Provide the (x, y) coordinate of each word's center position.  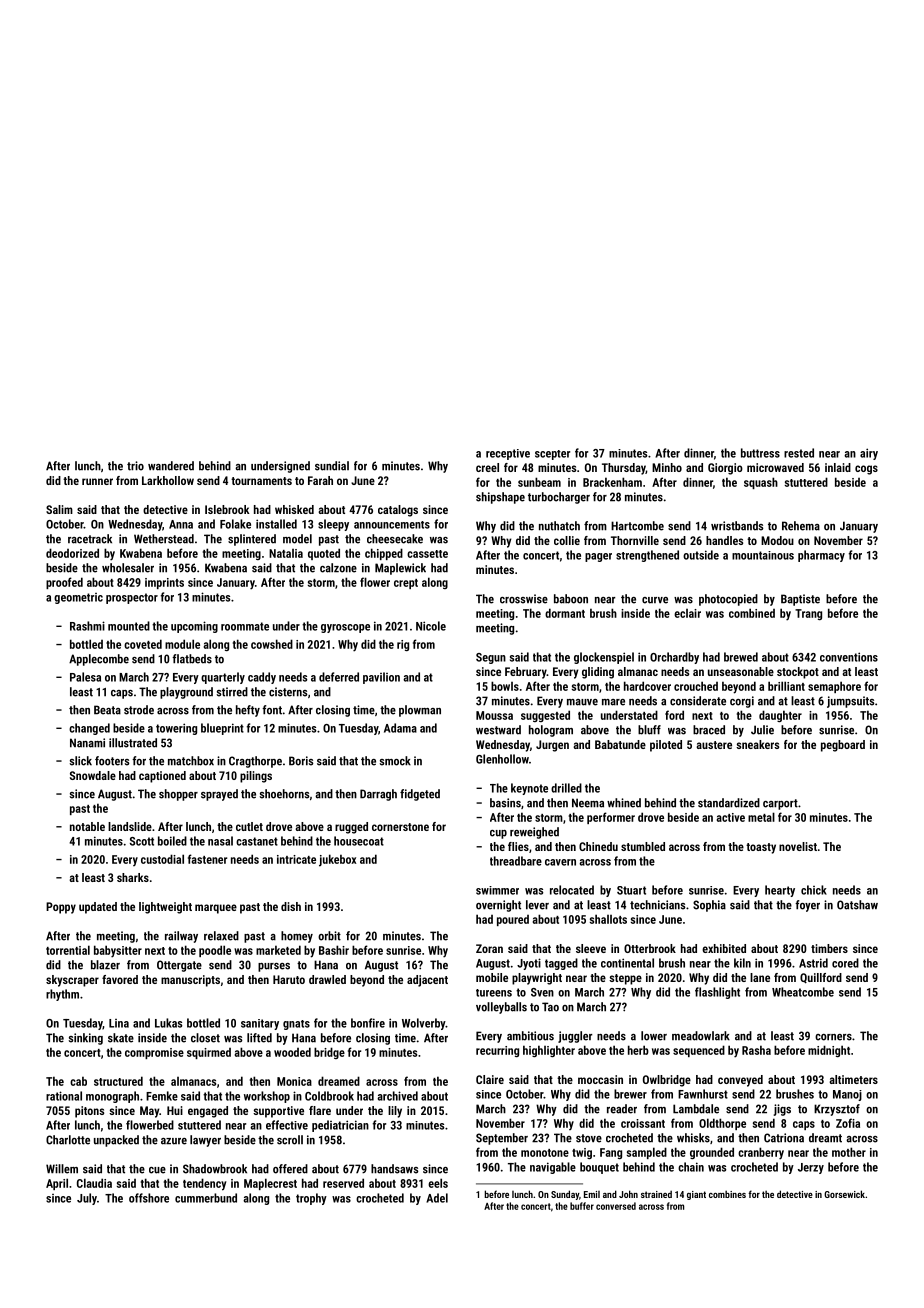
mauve (582, 702)
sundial (332, 466)
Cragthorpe (255, 762)
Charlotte (68, 1140)
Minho (667, 467)
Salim (59, 509)
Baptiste (800, 600)
